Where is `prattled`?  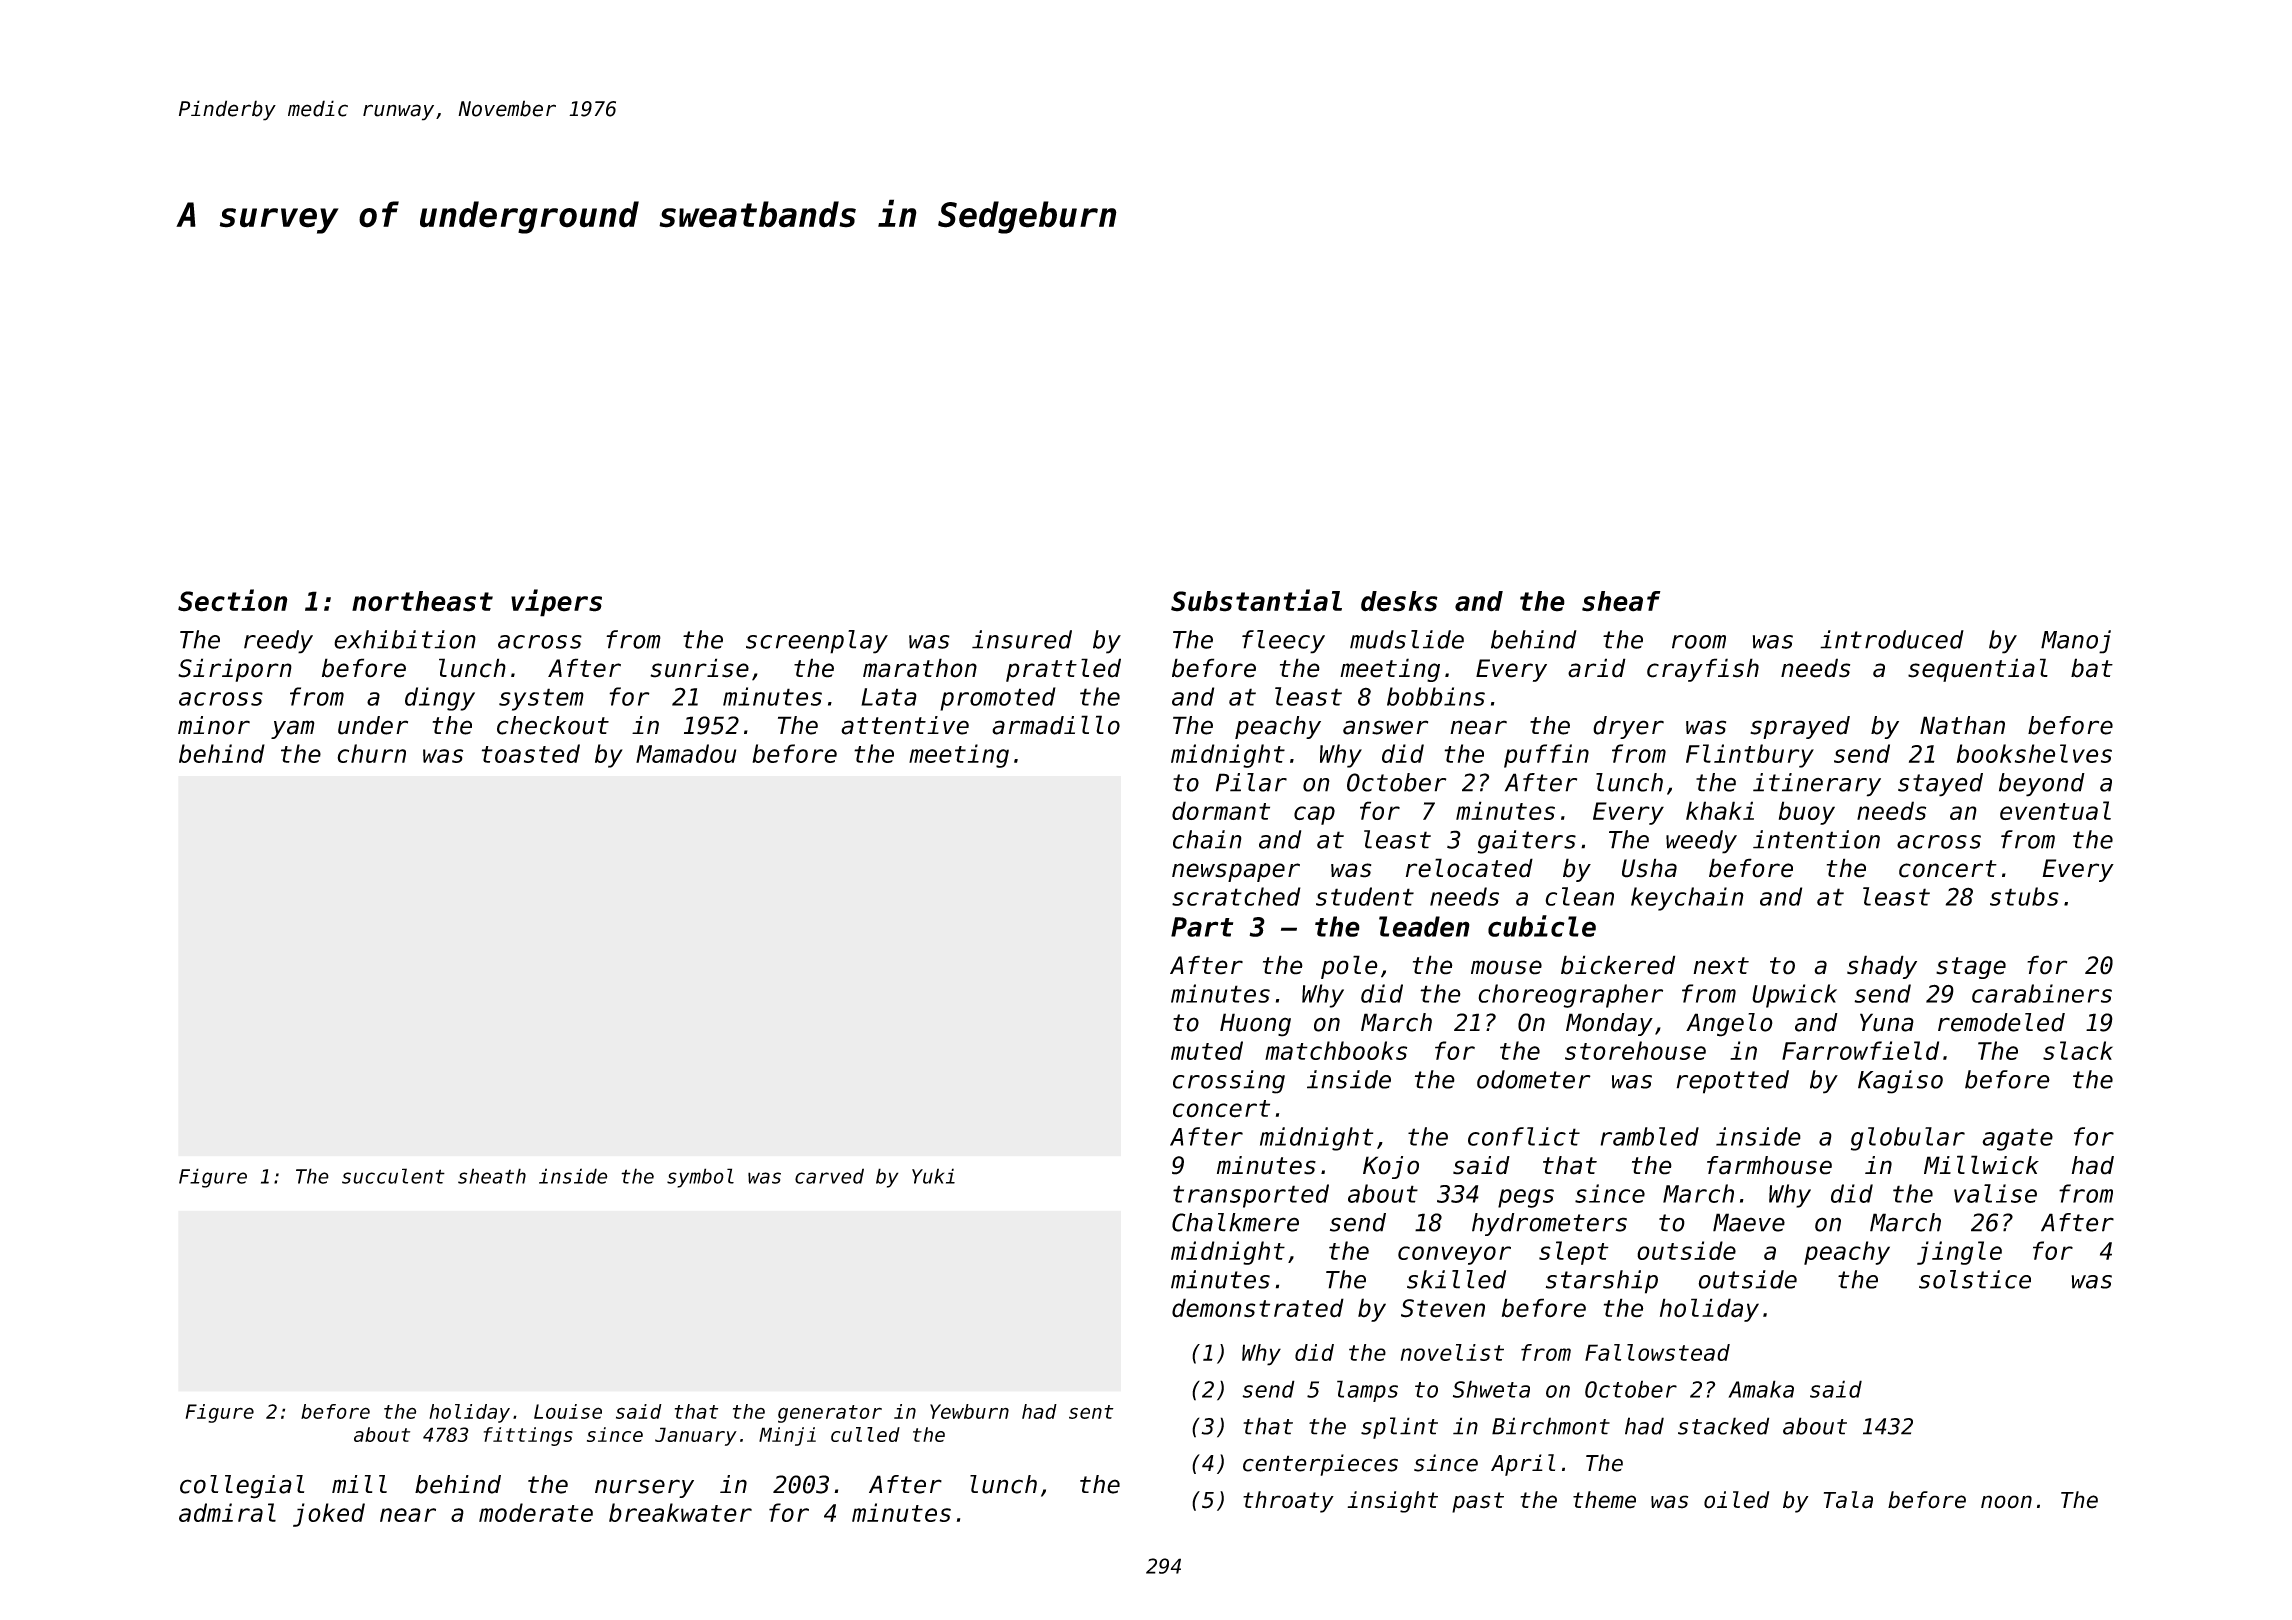 prattled is located at coordinates (1063, 670).
